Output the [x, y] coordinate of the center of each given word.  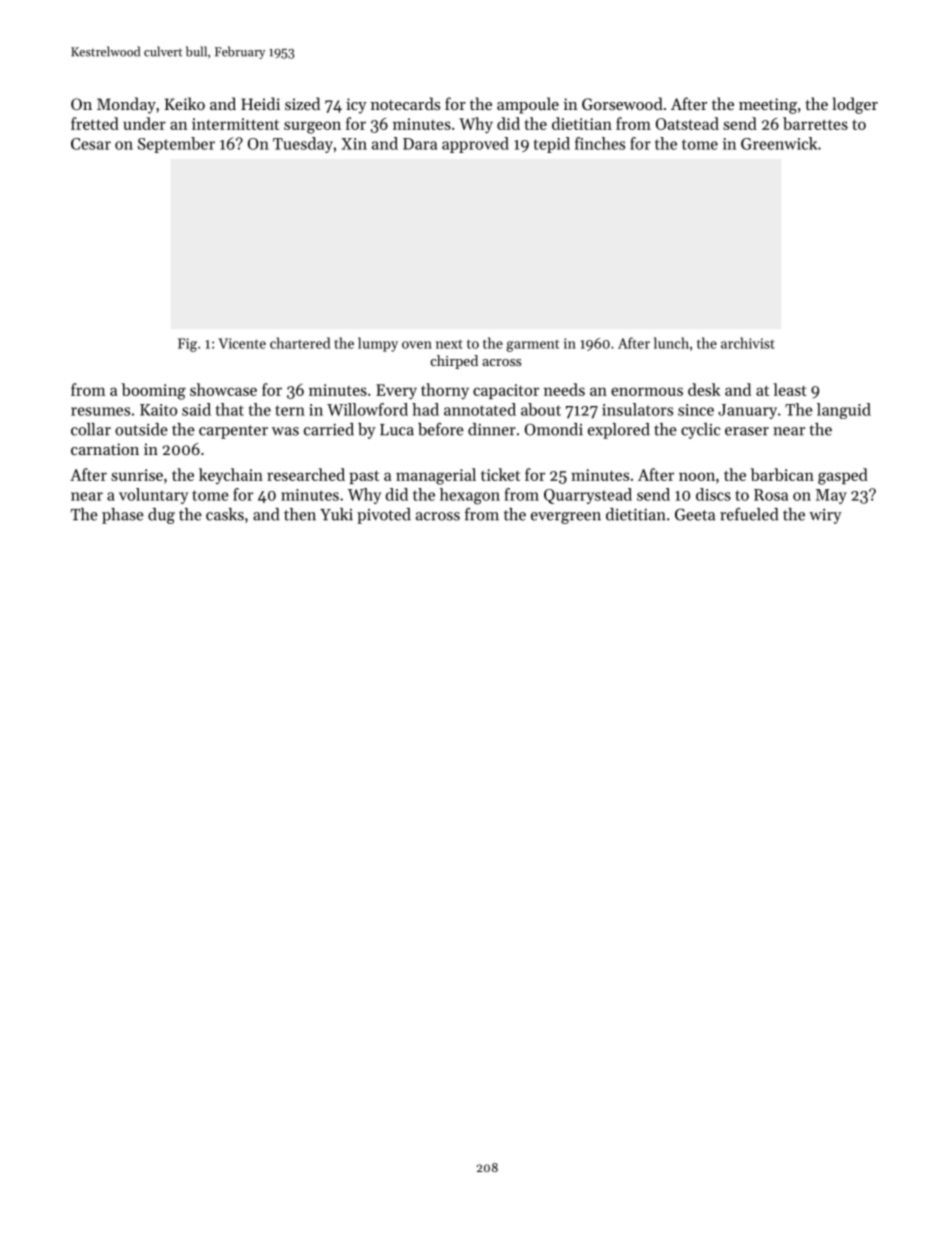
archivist [748, 343]
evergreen [566, 518]
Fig [187, 345]
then [300, 514]
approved [475, 145]
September [176, 145]
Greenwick [779, 143]
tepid [552, 145]
